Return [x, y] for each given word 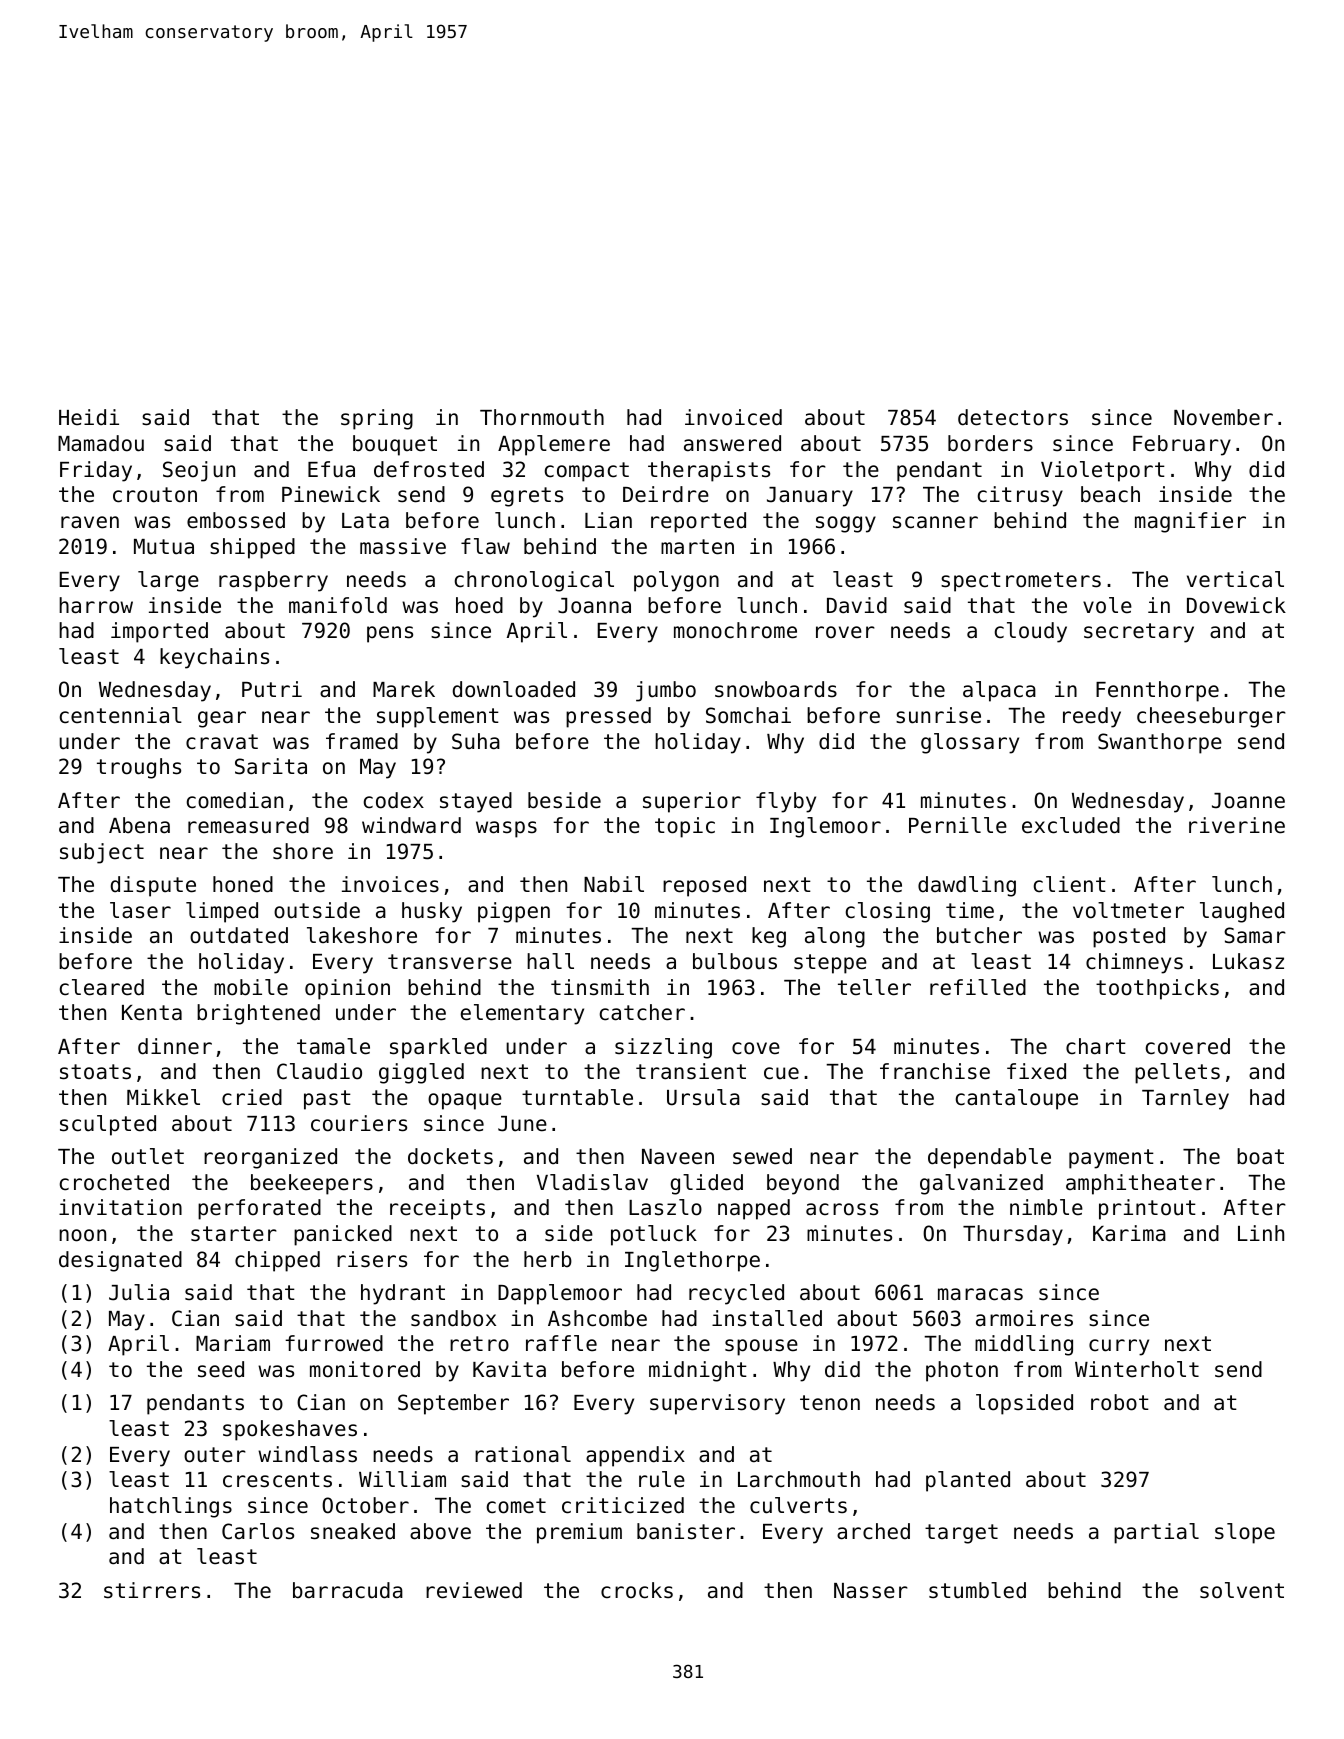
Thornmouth [542, 417]
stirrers [152, 1590]
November [1223, 417]
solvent [1242, 1590]
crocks [637, 1590]
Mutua [164, 547]
